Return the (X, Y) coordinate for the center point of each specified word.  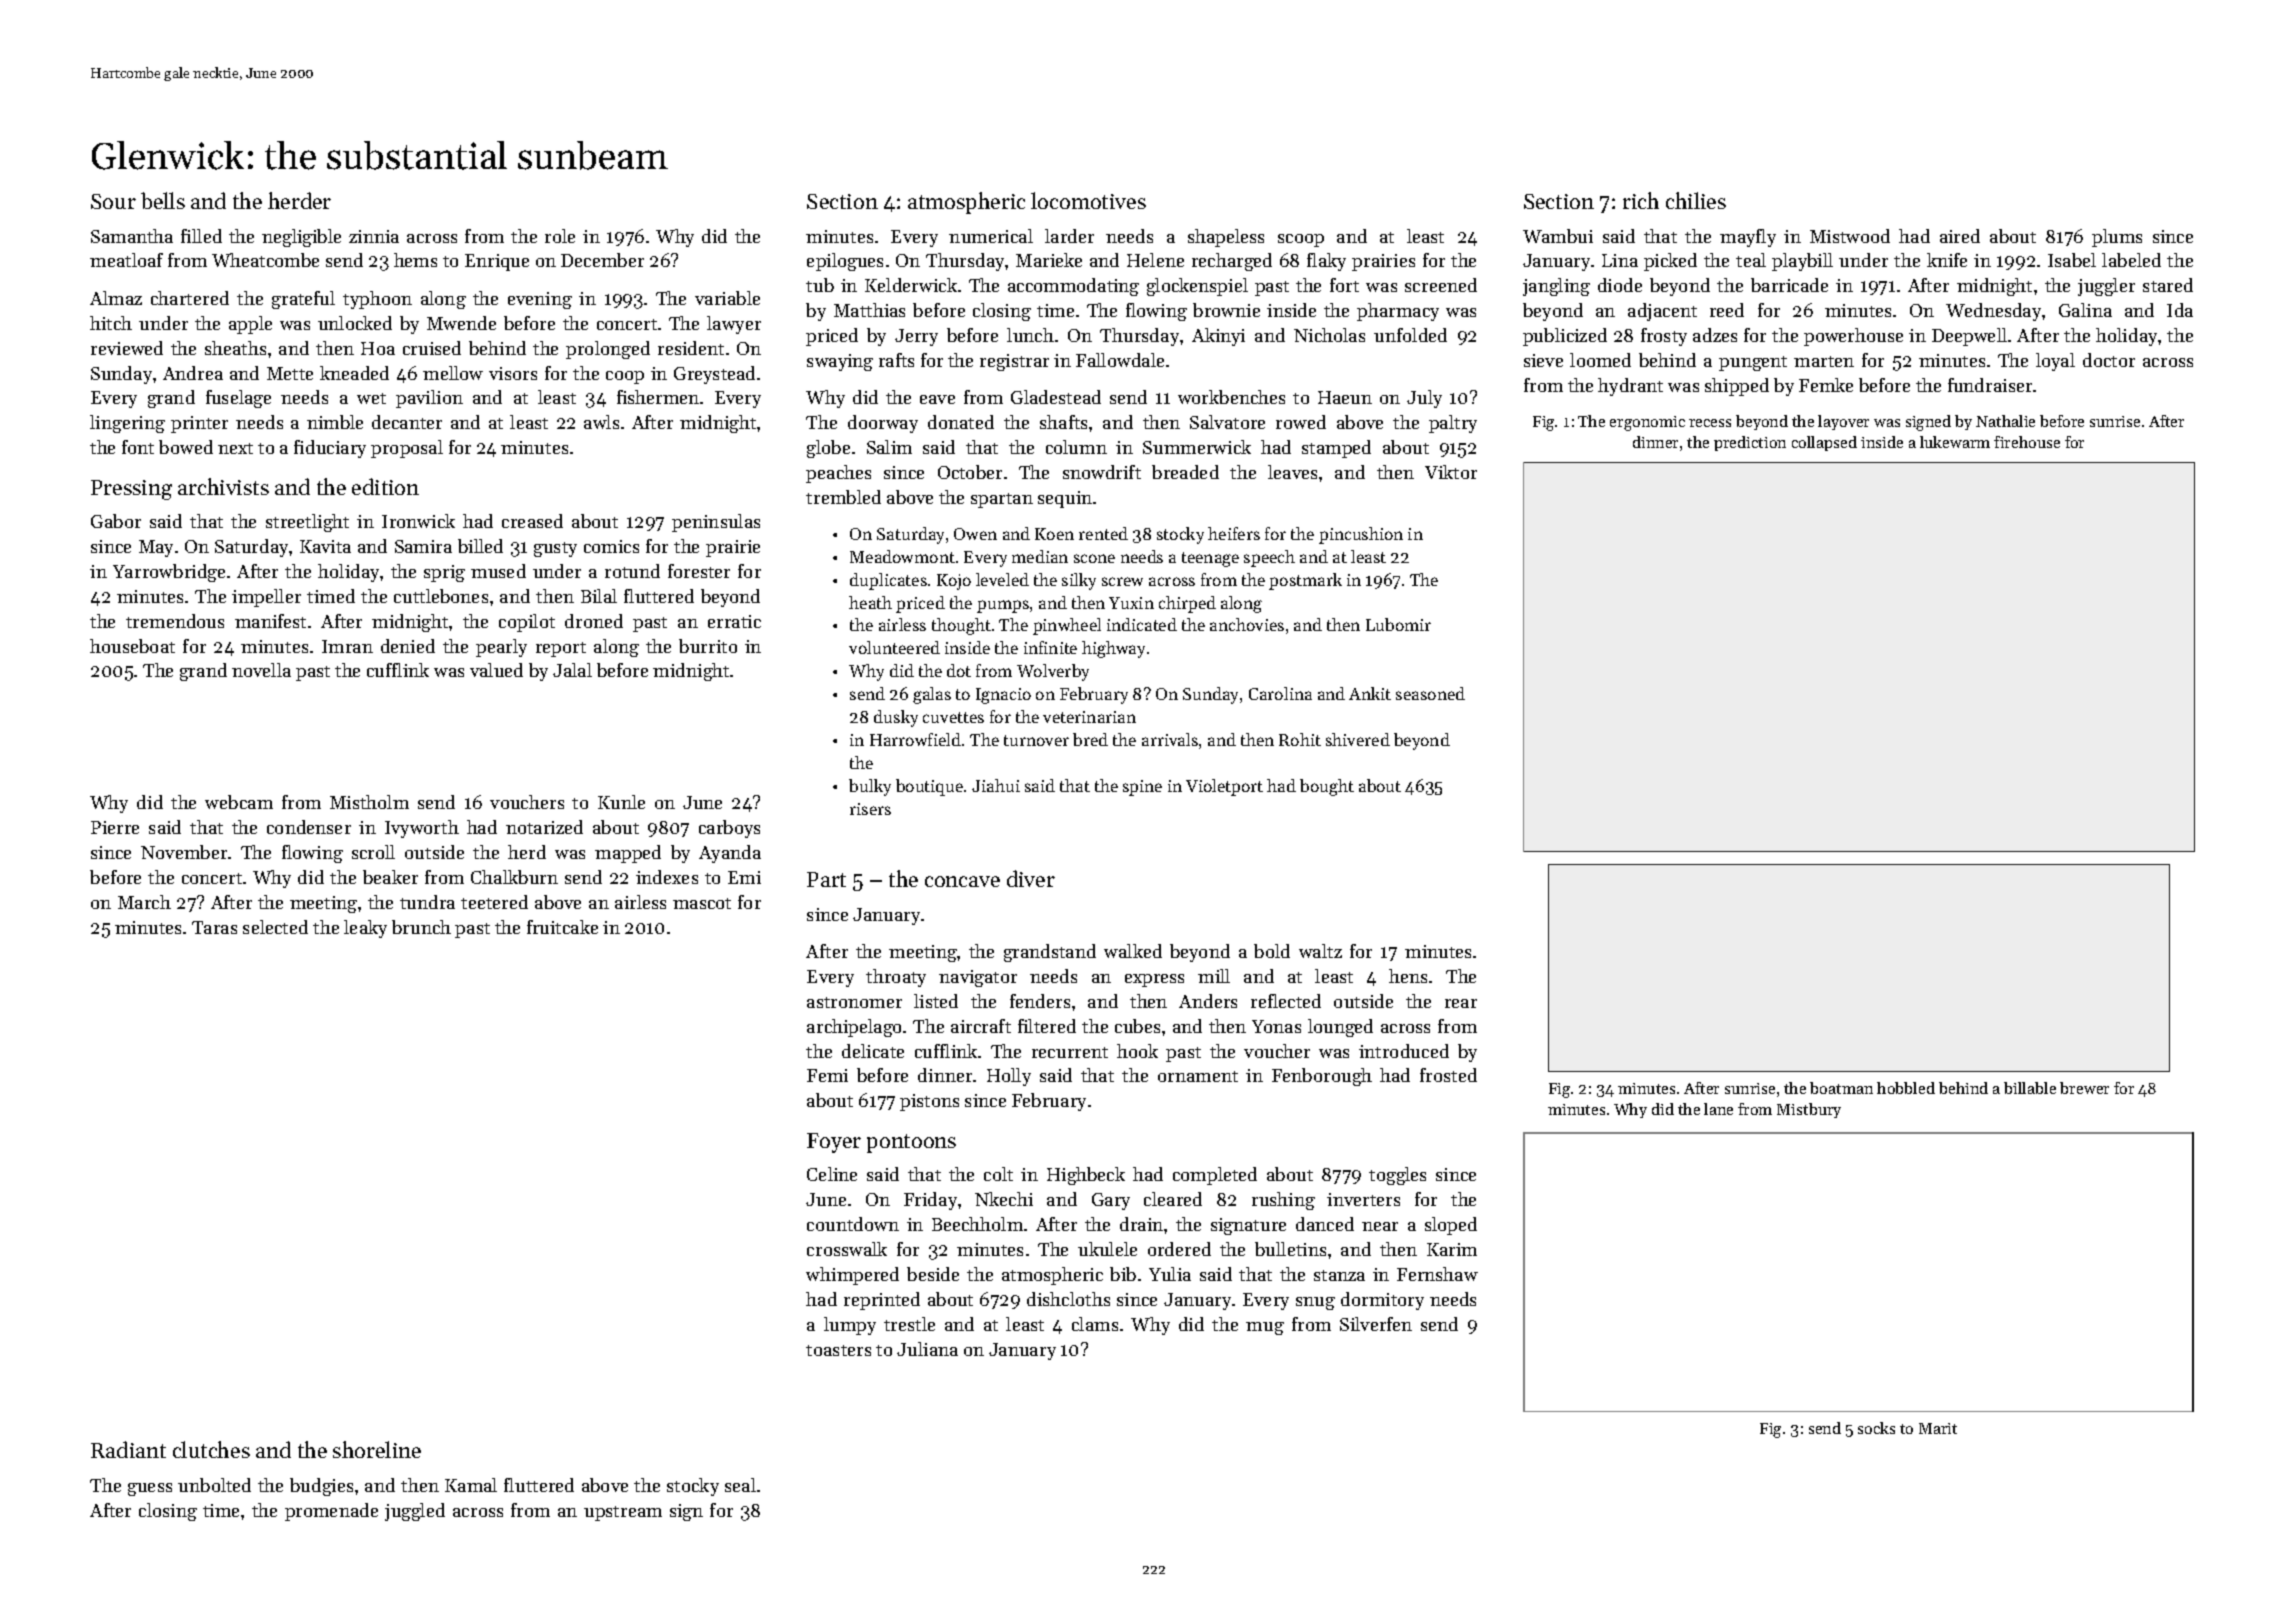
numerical (991, 236)
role (560, 236)
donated (961, 422)
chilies (1696, 200)
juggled (415, 1512)
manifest (270, 621)
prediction (1750, 443)
